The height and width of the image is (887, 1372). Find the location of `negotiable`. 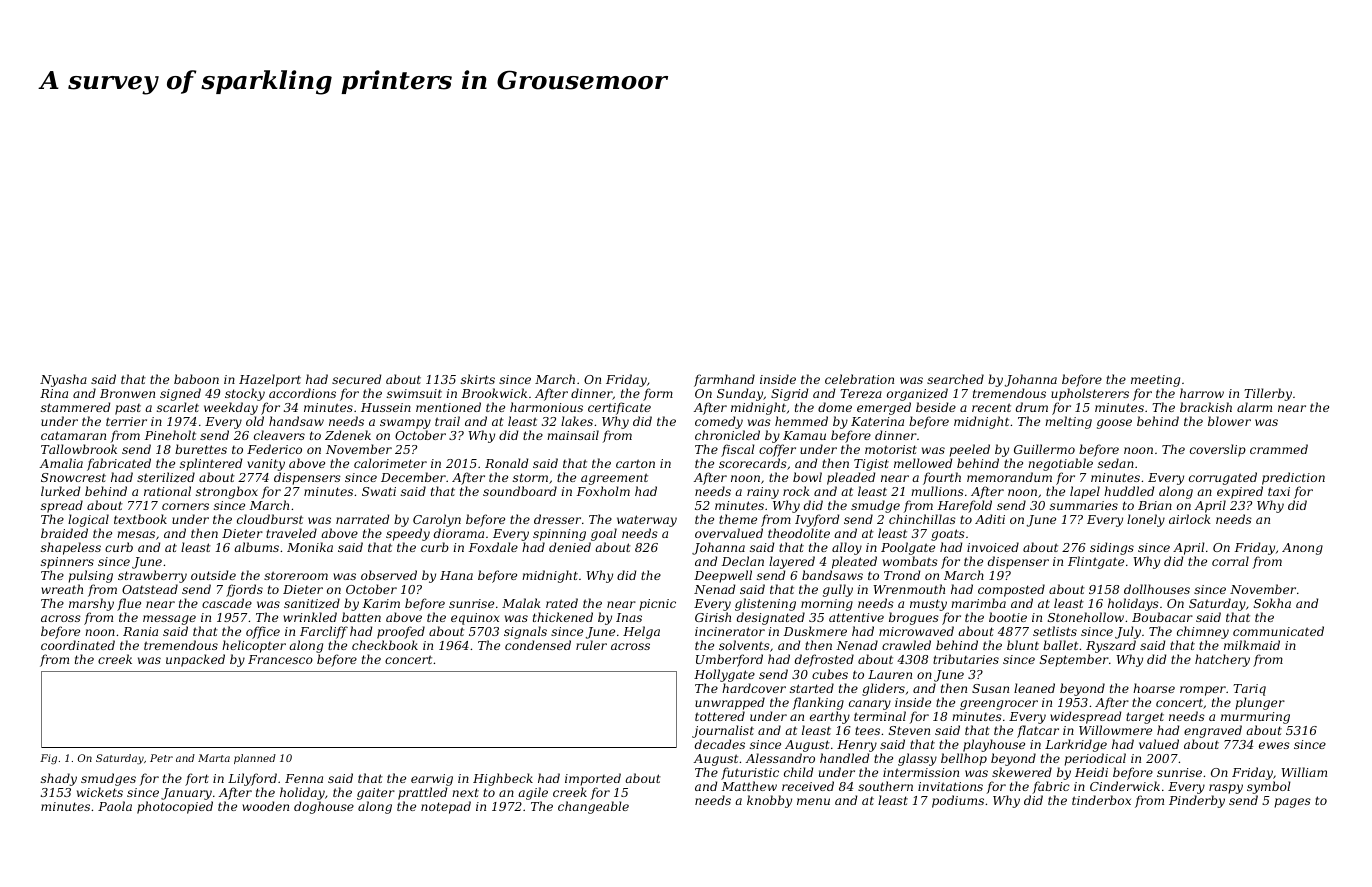

negotiable is located at coordinates (1060, 464).
